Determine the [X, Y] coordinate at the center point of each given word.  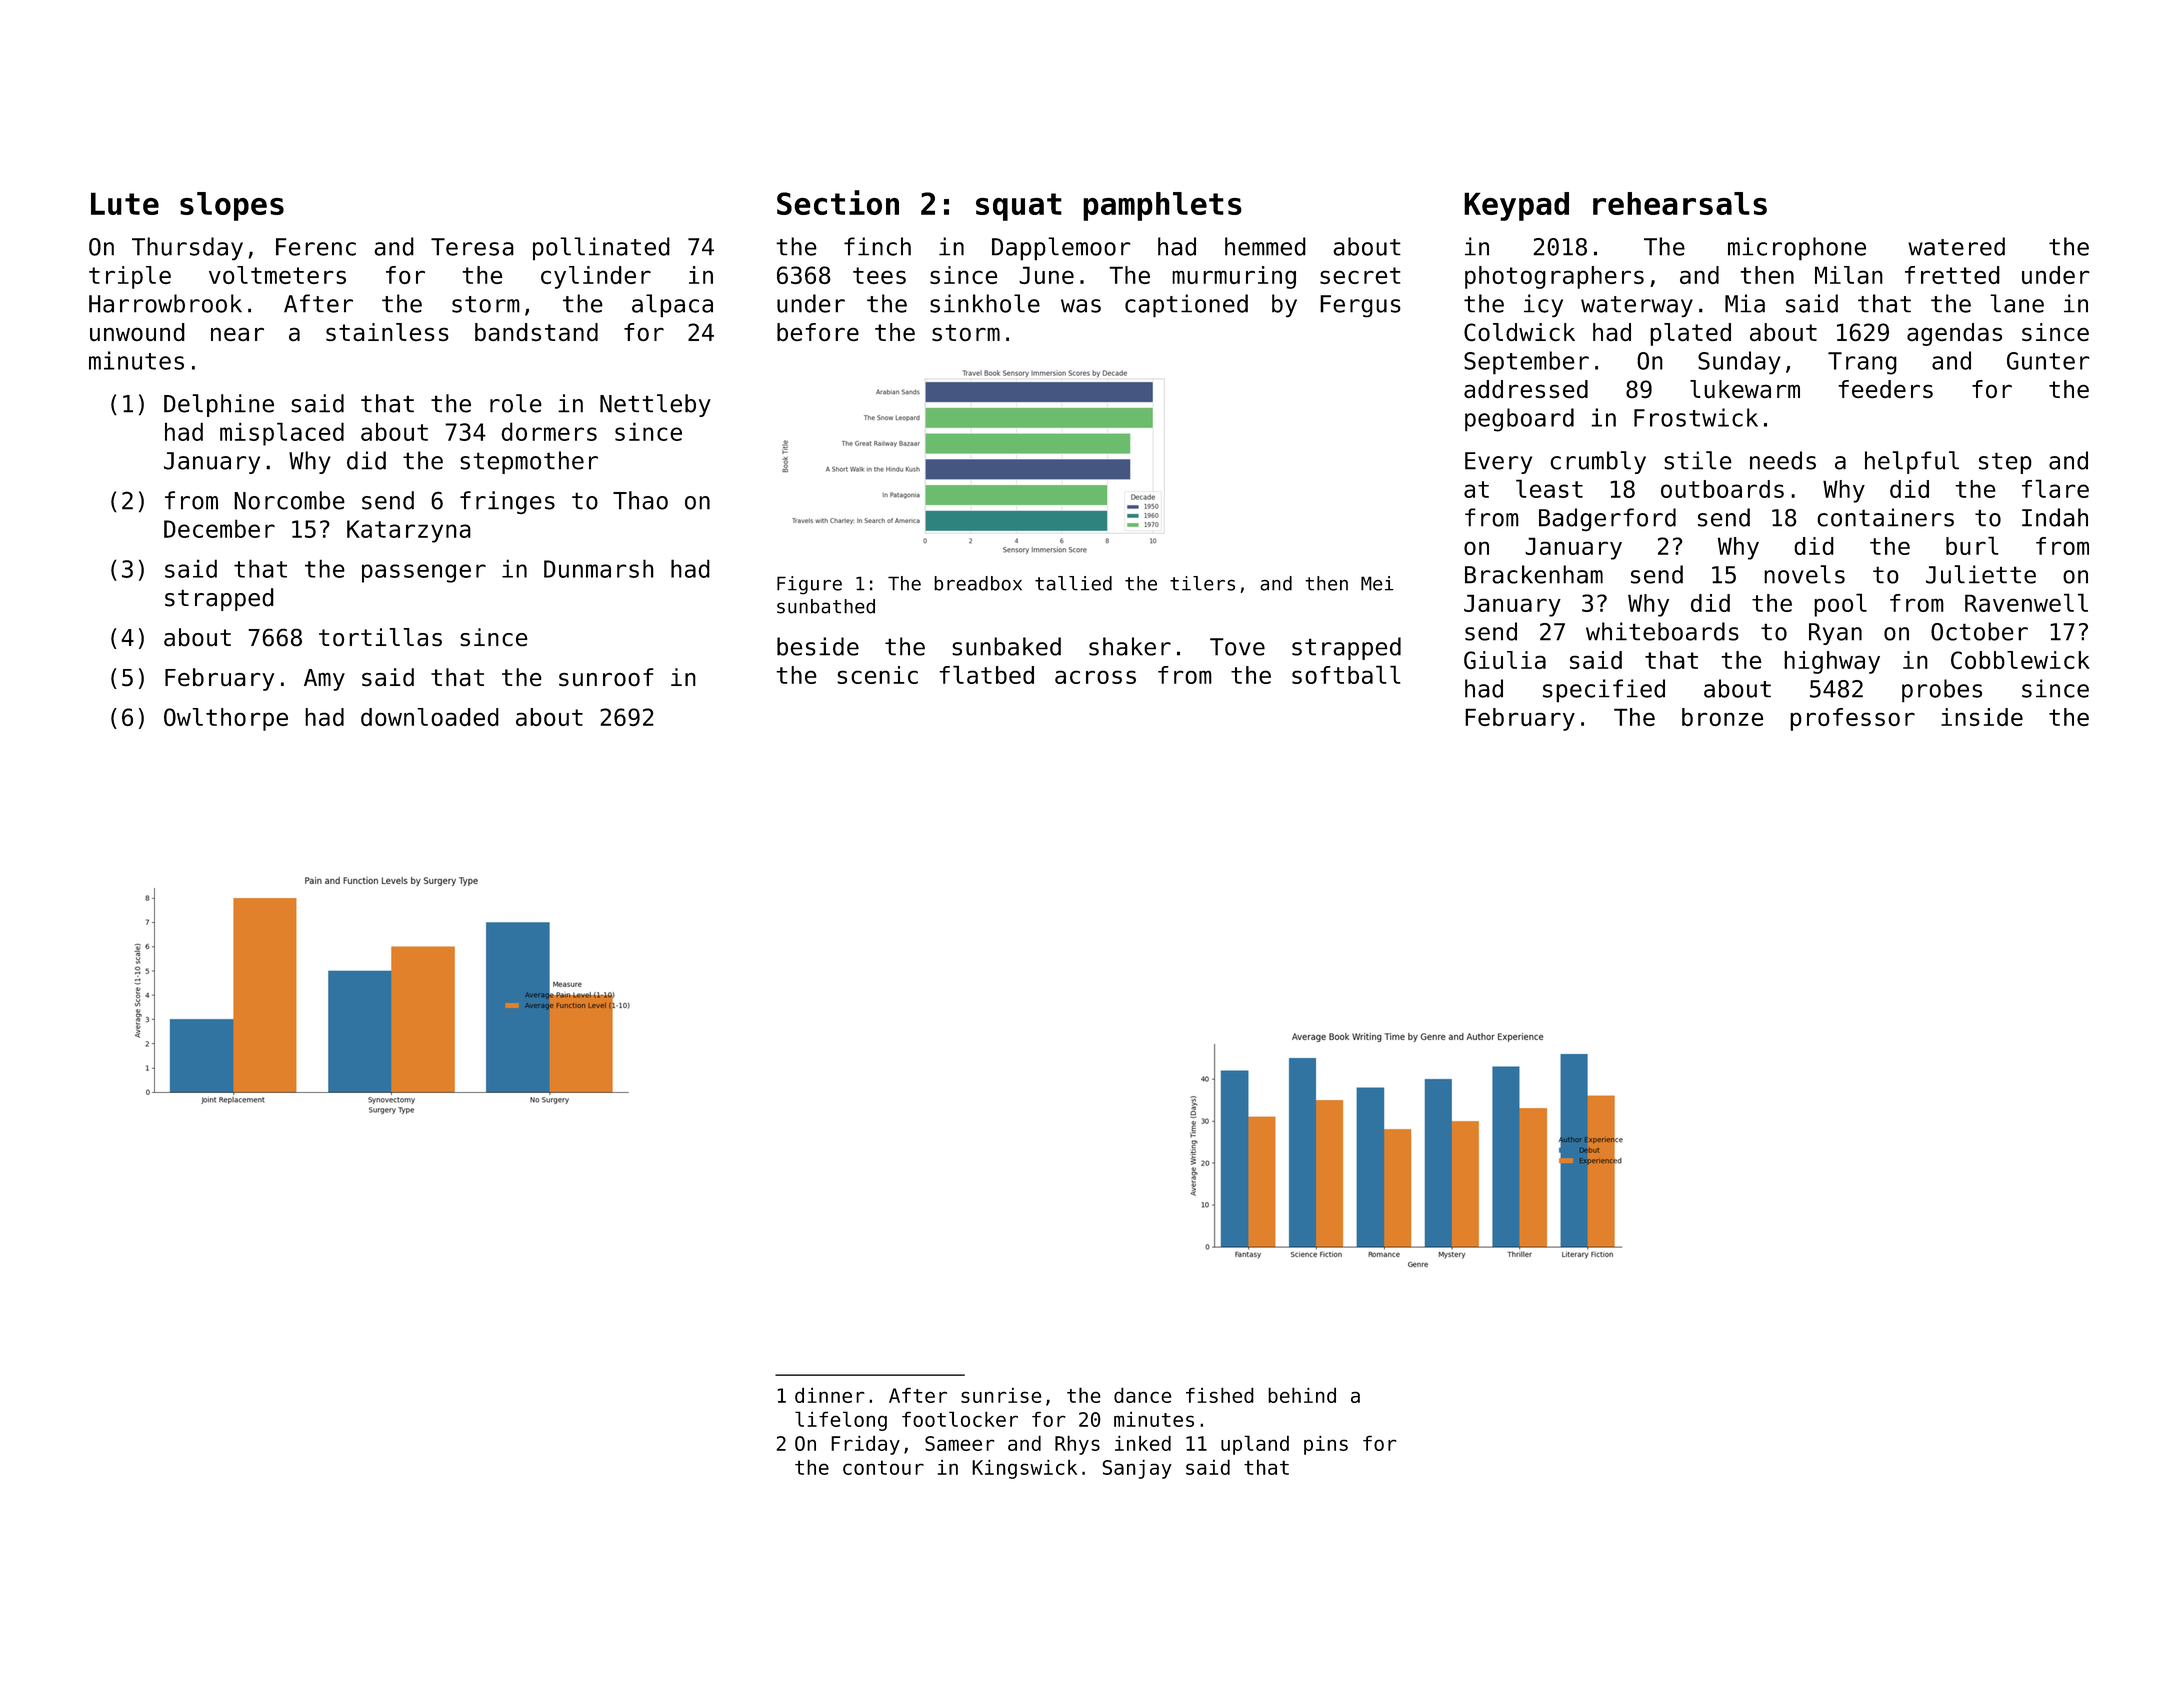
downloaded [430, 717]
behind [1302, 1395]
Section [838, 202]
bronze [1722, 717]
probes [1942, 691]
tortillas [380, 637]
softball [1346, 674]
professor [1852, 719]
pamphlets [1162, 206]
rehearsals [1680, 203]
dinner [830, 1395]
